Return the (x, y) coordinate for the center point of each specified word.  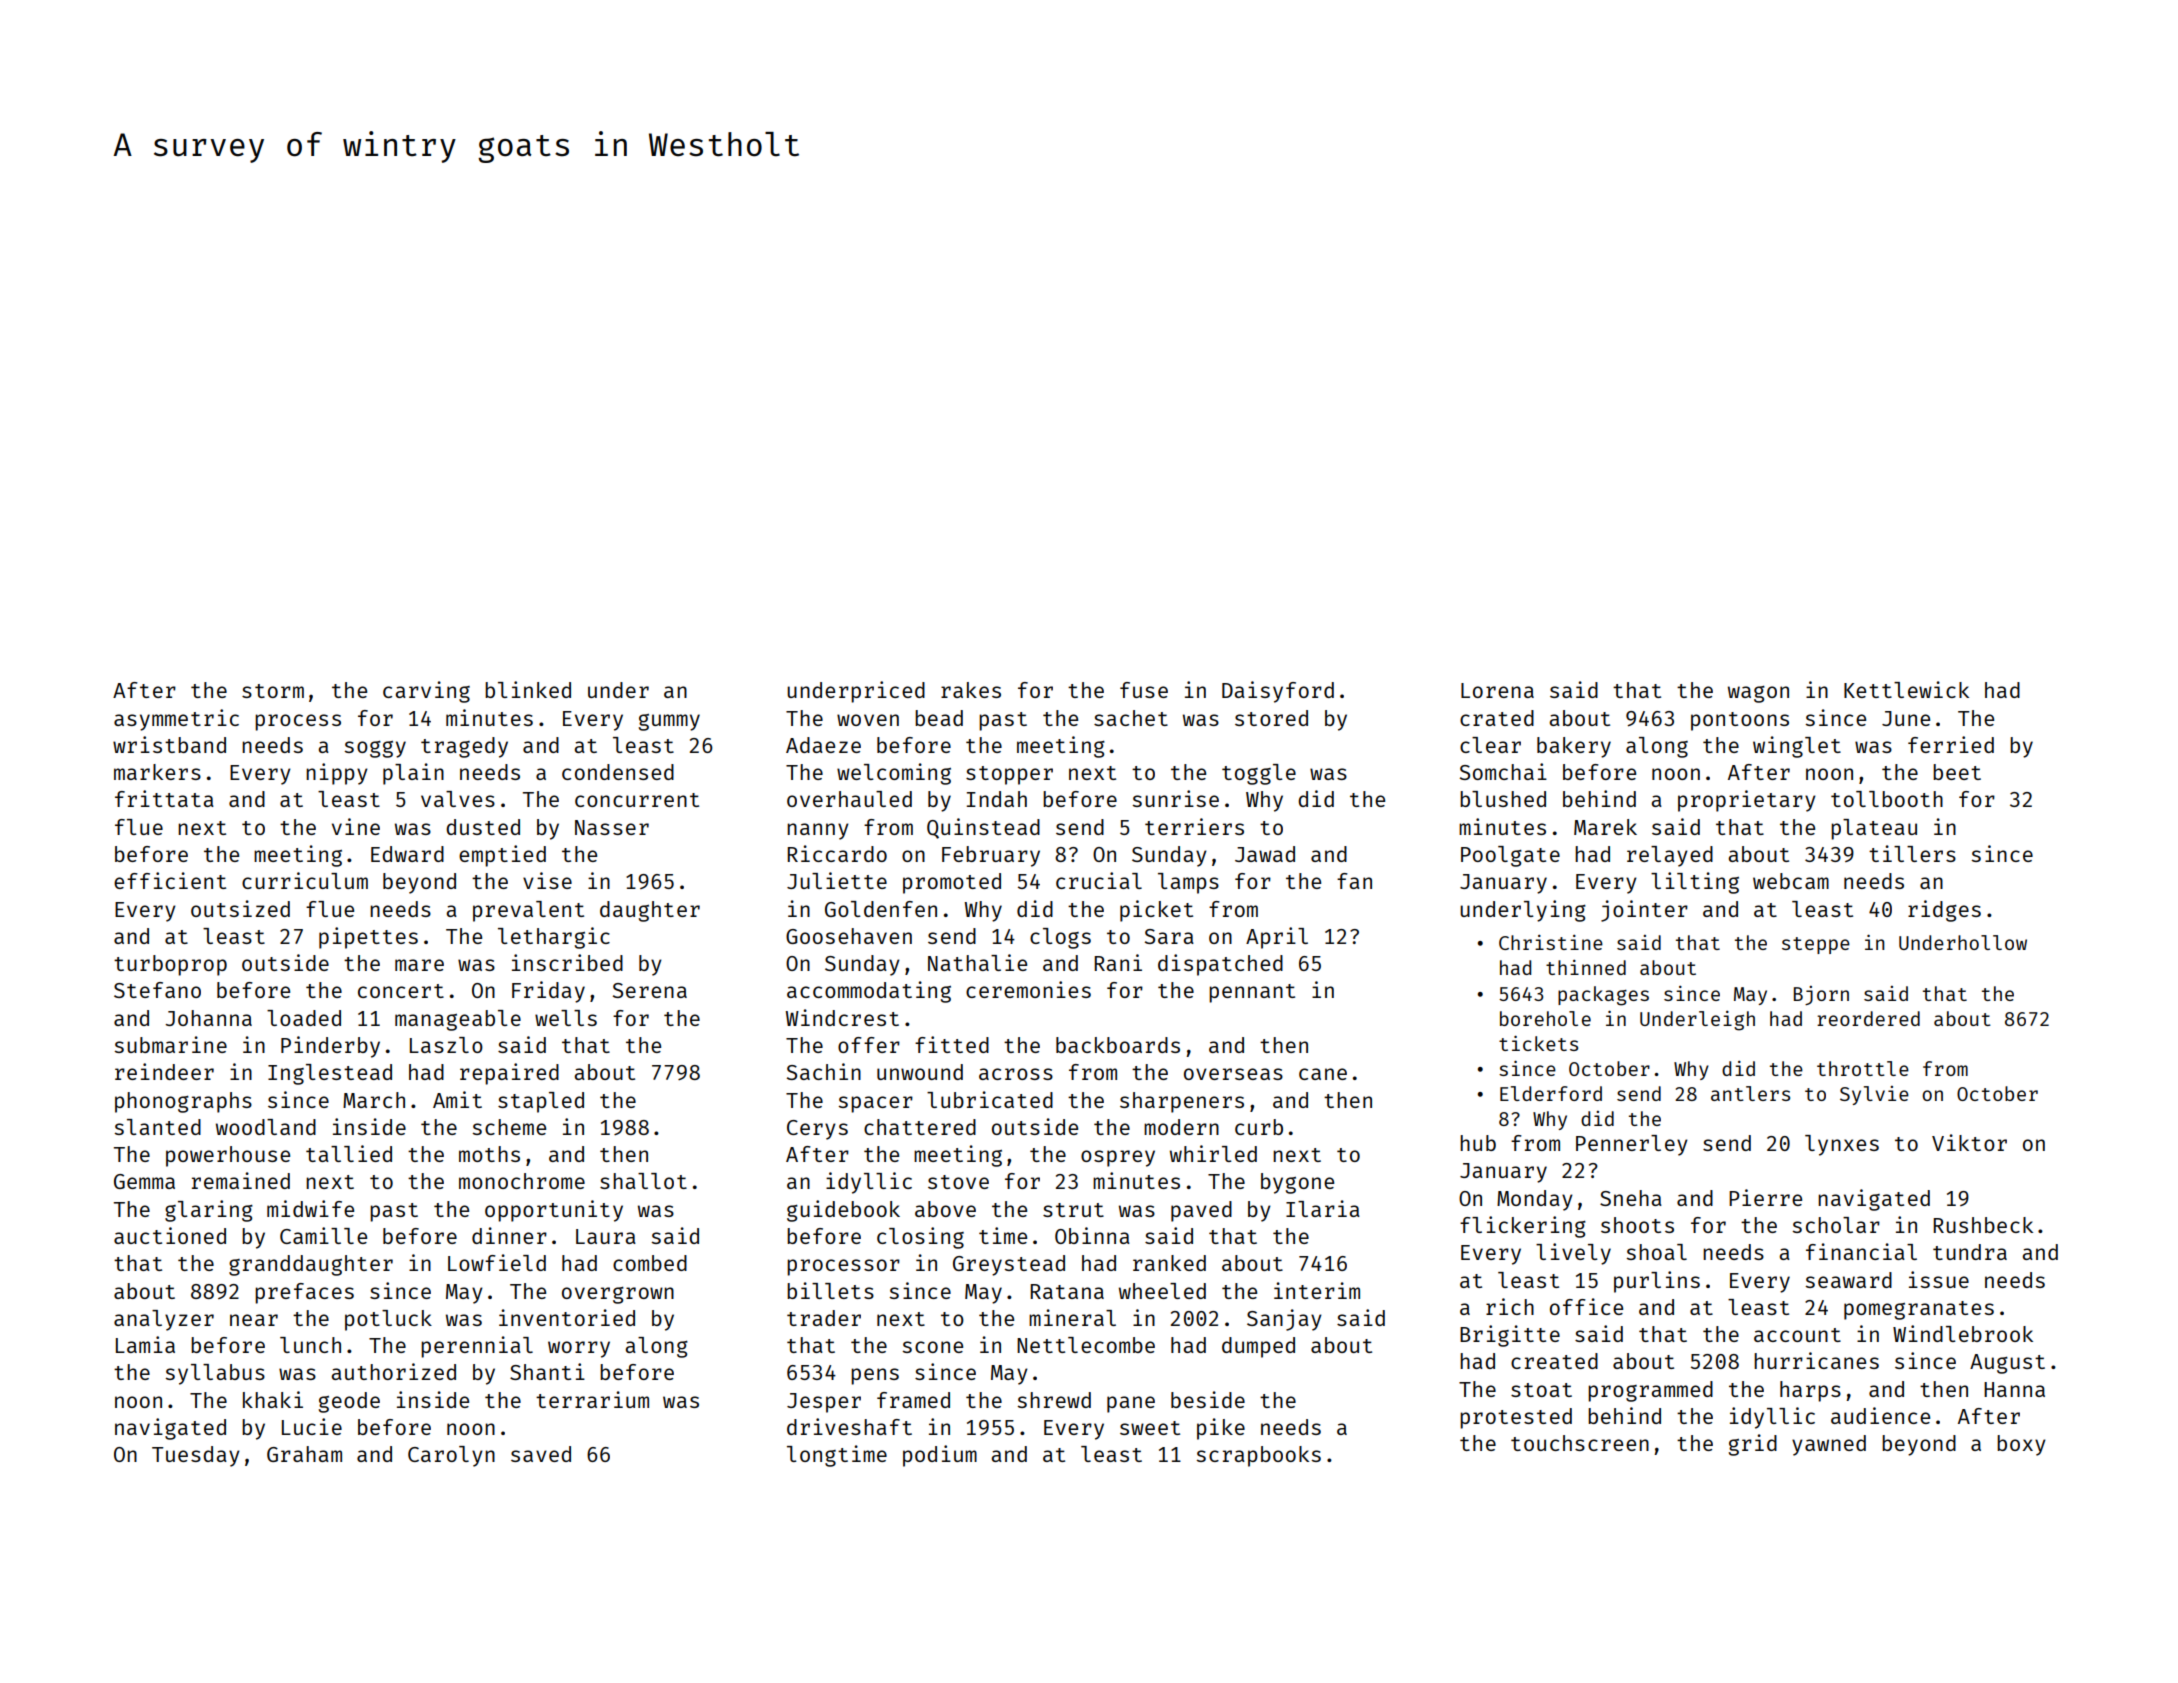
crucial (1099, 880)
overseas (1233, 1074)
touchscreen (1580, 1443)
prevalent (528, 911)
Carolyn (451, 1456)
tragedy (464, 747)
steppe (1816, 945)
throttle (1863, 1068)
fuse (1144, 690)
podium (940, 1456)
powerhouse (228, 1156)
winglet (1797, 747)
